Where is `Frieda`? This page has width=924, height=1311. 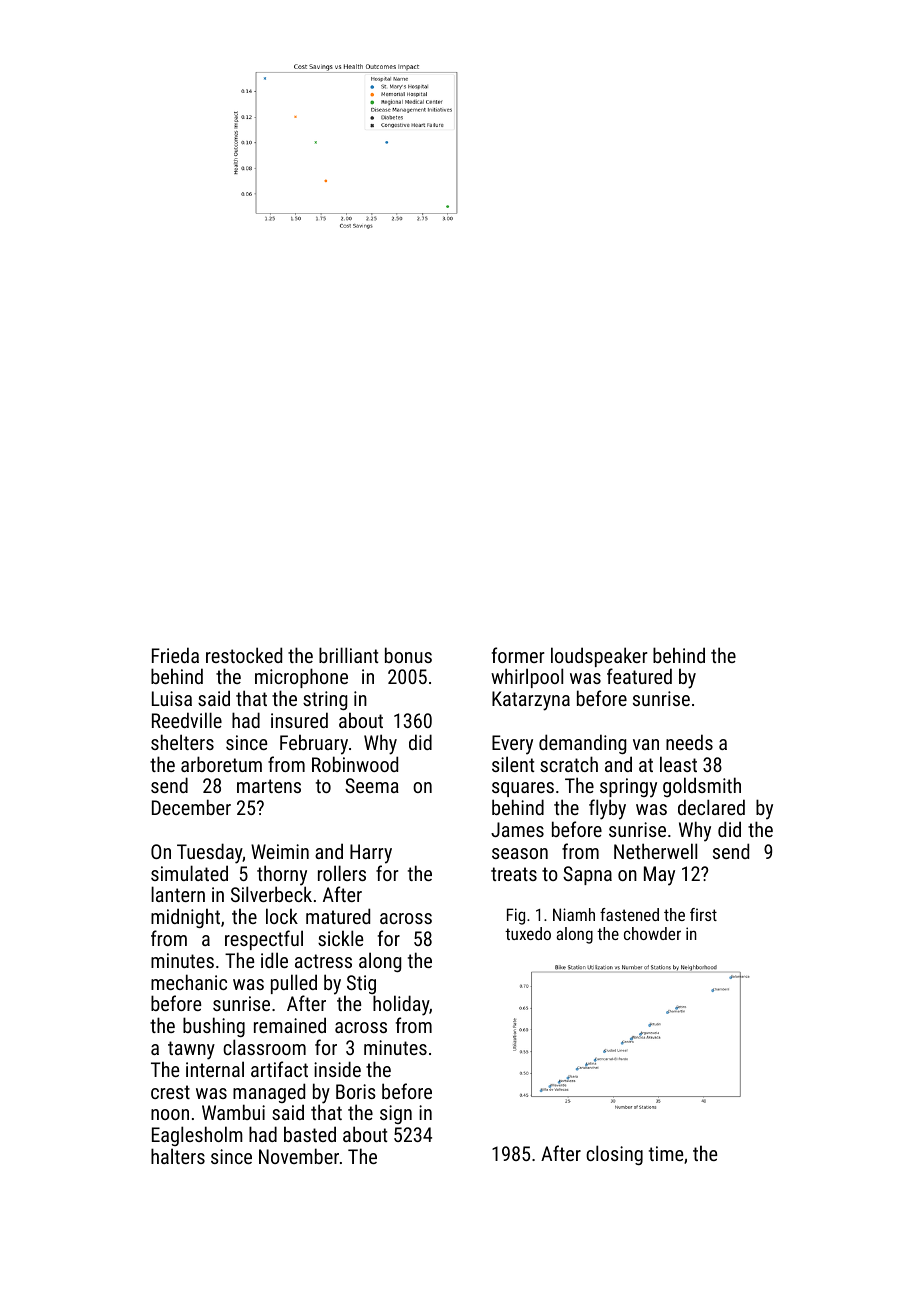
Frieda is located at coordinates (175, 655).
